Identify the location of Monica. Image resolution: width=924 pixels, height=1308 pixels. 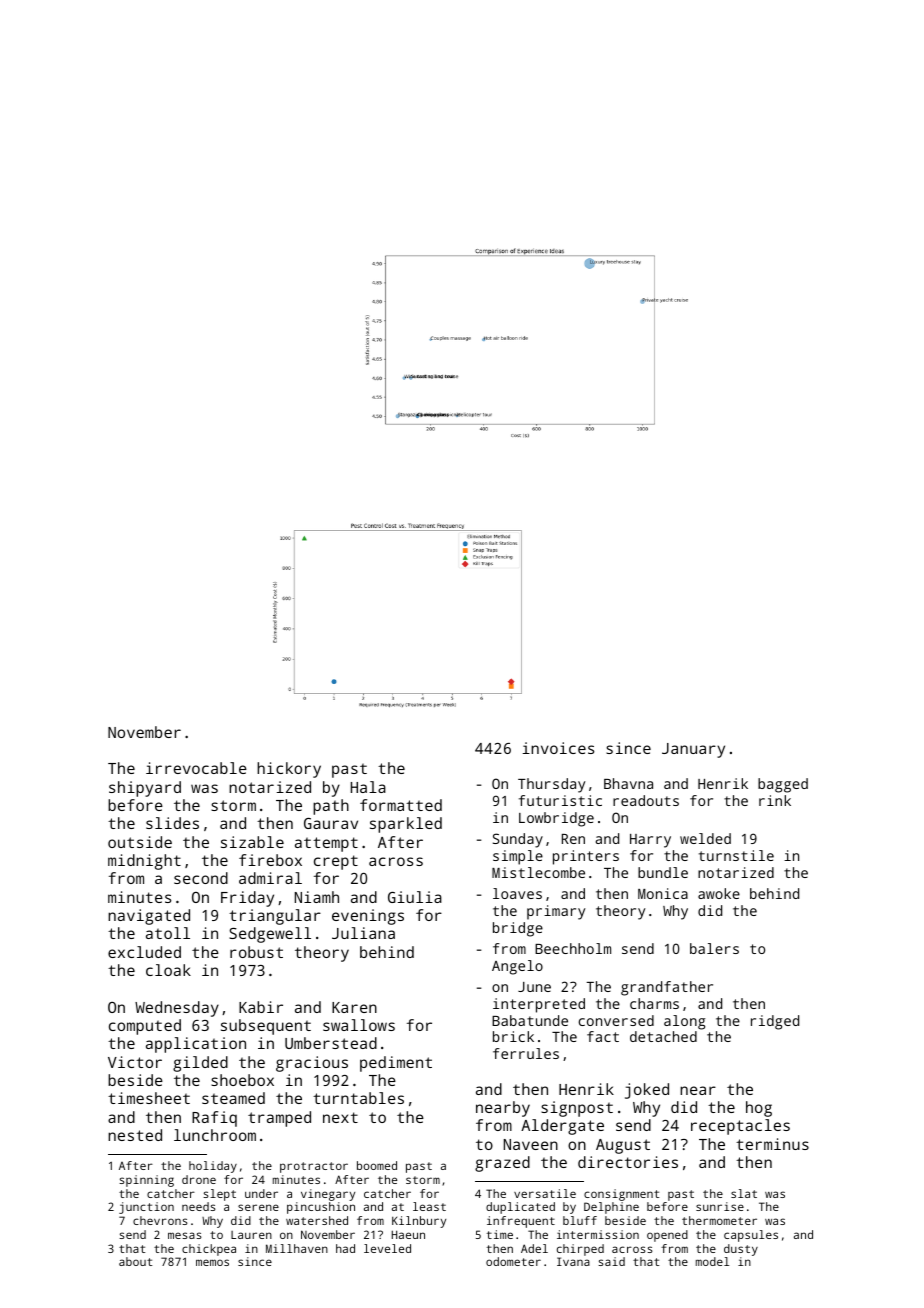
(663, 893).
